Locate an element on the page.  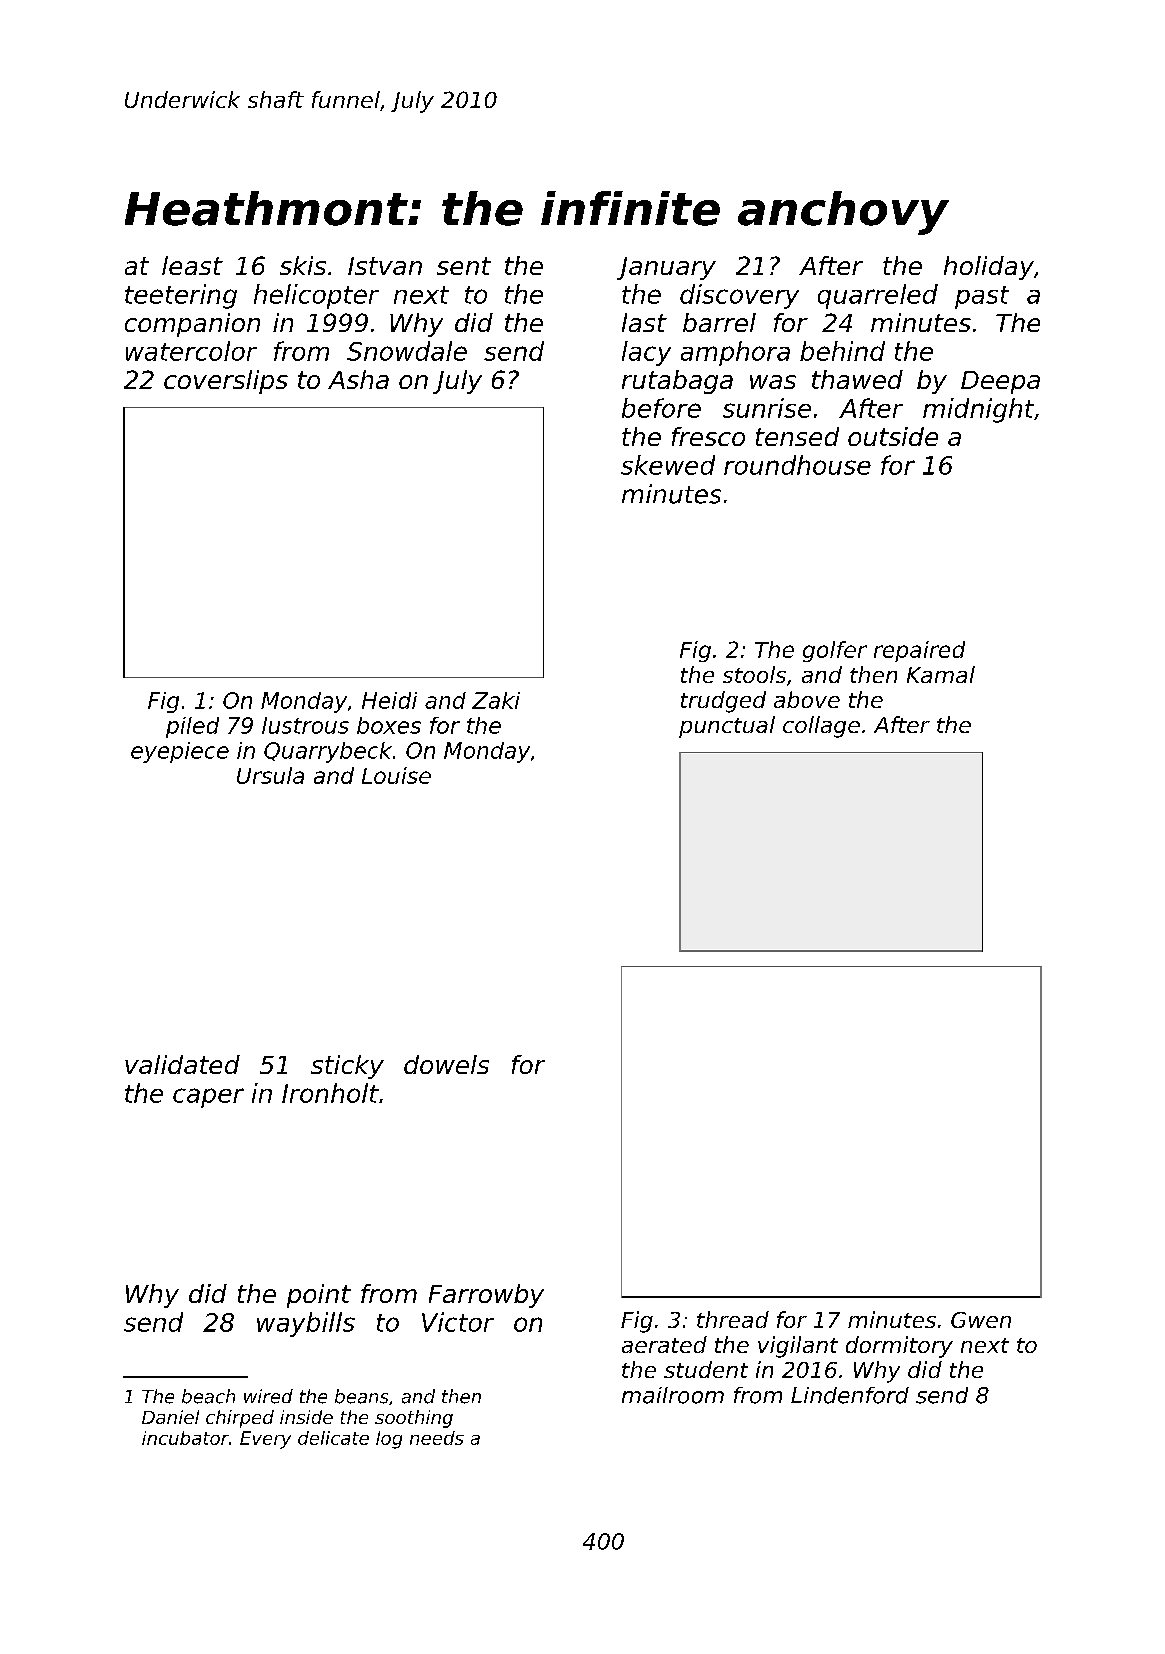
punctual is located at coordinates (727, 727).
